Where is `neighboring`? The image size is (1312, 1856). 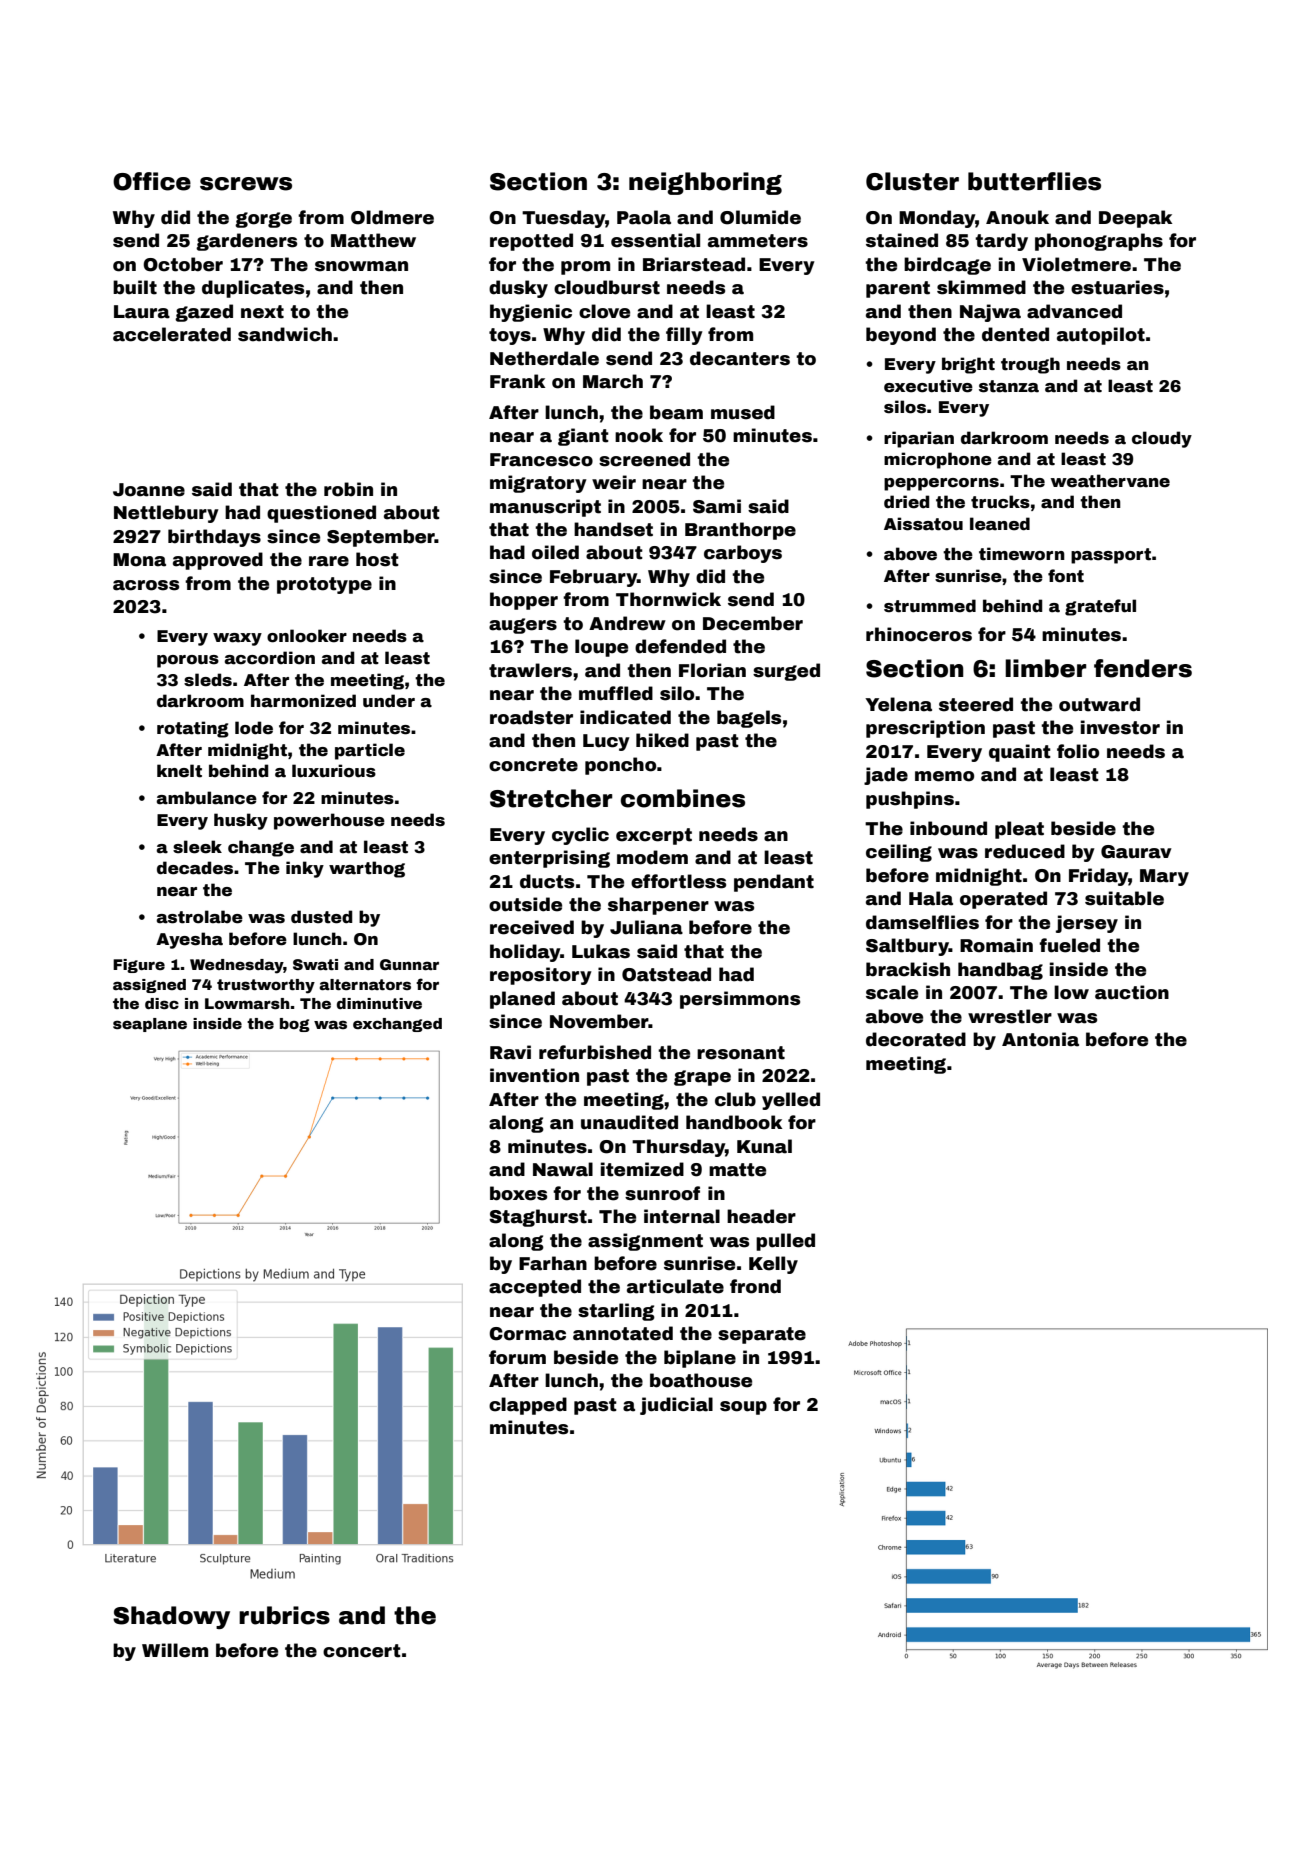
neighboring is located at coordinates (705, 183).
